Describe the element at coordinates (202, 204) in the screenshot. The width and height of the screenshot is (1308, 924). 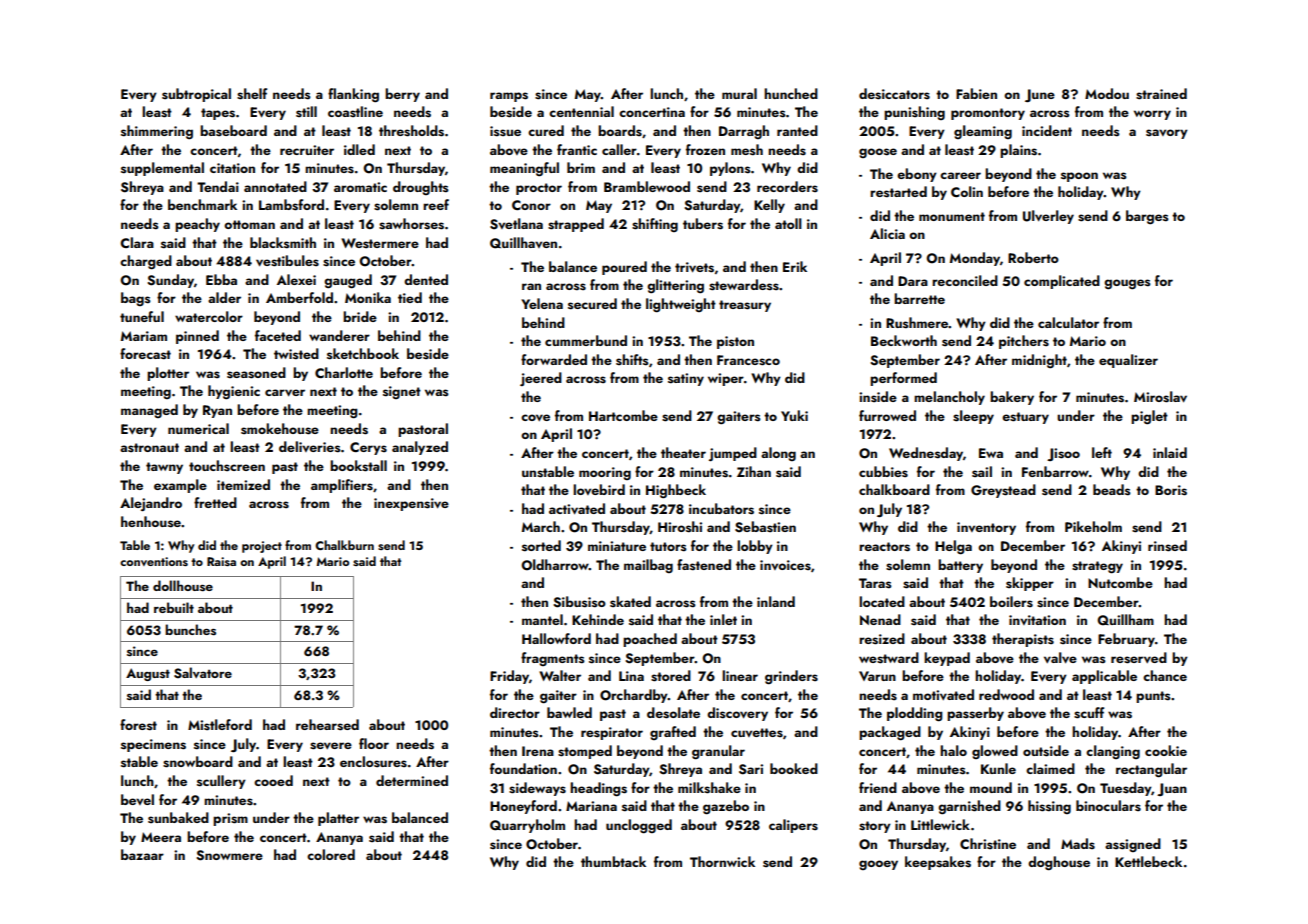
I see `benchmark` at that location.
